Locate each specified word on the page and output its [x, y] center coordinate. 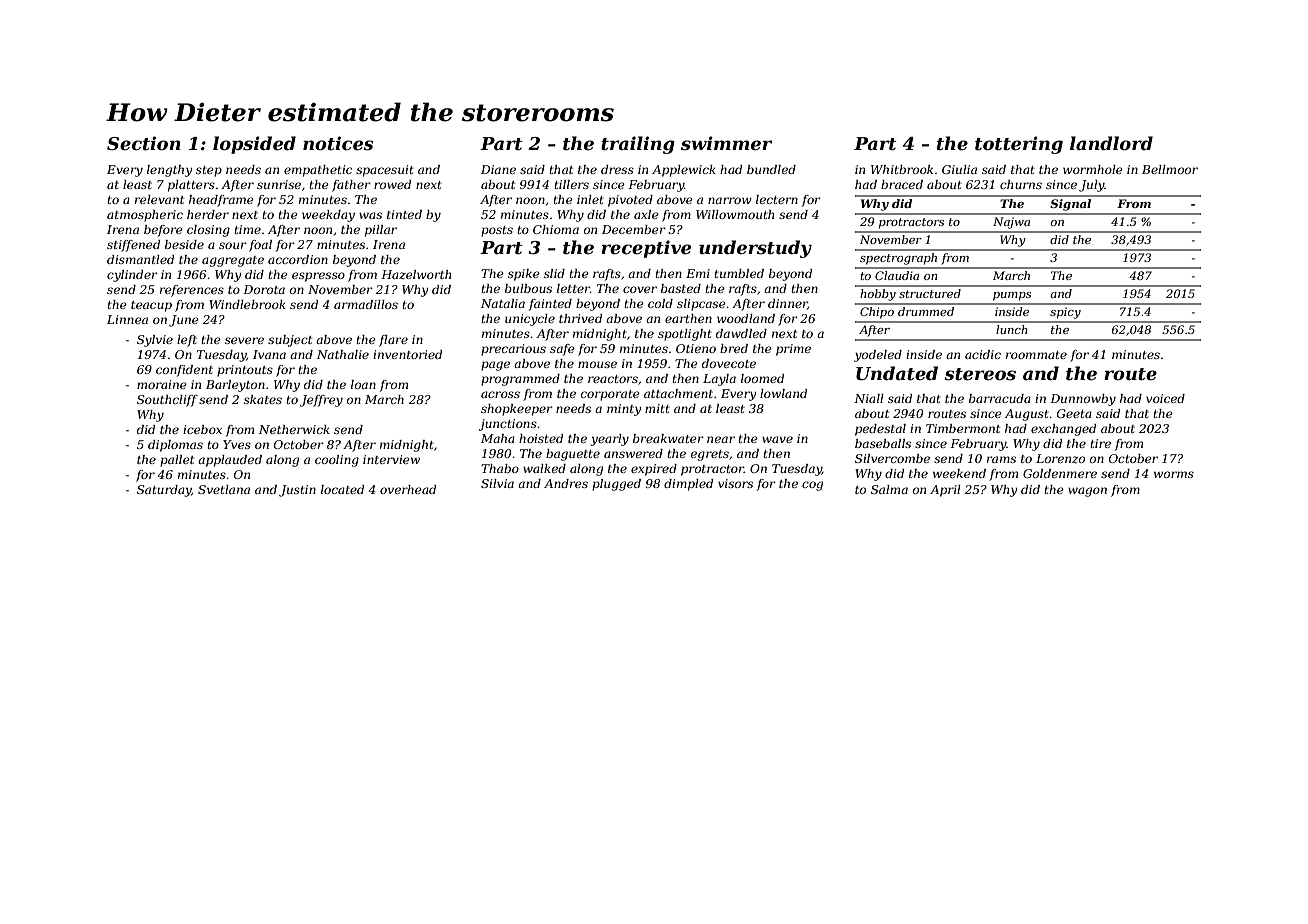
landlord [1111, 143]
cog [812, 486]
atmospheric [145, 216]
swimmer [726, 143]
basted [681, 288]
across [500, 394]
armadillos [366, 304]
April [945, 491]
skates [263, 399]
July [1091, 186]
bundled [771, 169]
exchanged [1063, 430]
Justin [297, 491]
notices [338, 143]
